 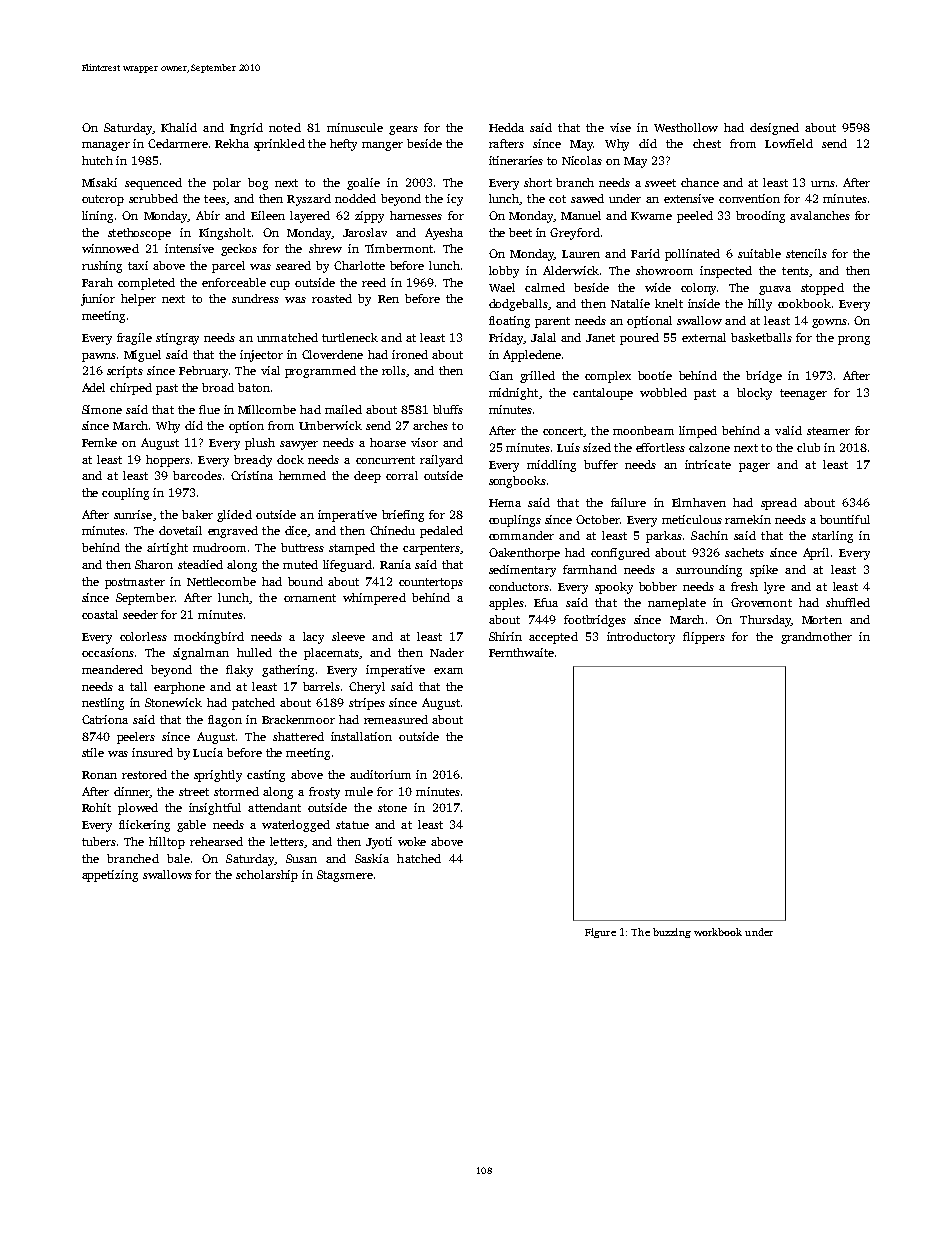 What do you see at coordinates (374, 282) in the screenshot?
I see `reed` at bounding box center [374, 282].
